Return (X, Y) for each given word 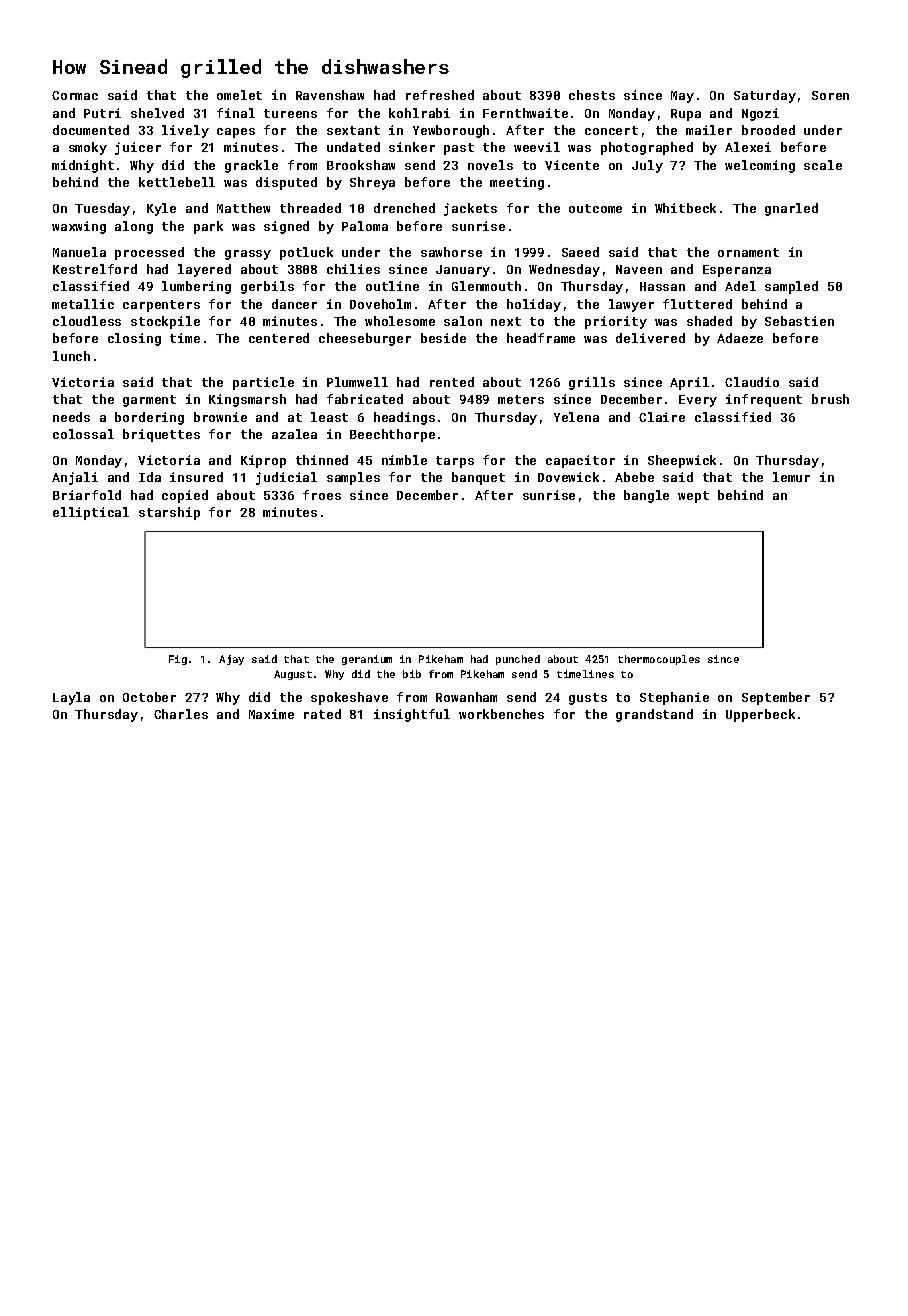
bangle (646, 496)
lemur (791, 477)
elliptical (91, 513)
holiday (534, 305)
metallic (83, 304)
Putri (102, 113)
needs (71, 417)
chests (592, 95)
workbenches (501, 714)
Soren (830, 95)
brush (830, 399)
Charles (181, 714)
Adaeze (740, 338)
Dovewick (568, 477)
